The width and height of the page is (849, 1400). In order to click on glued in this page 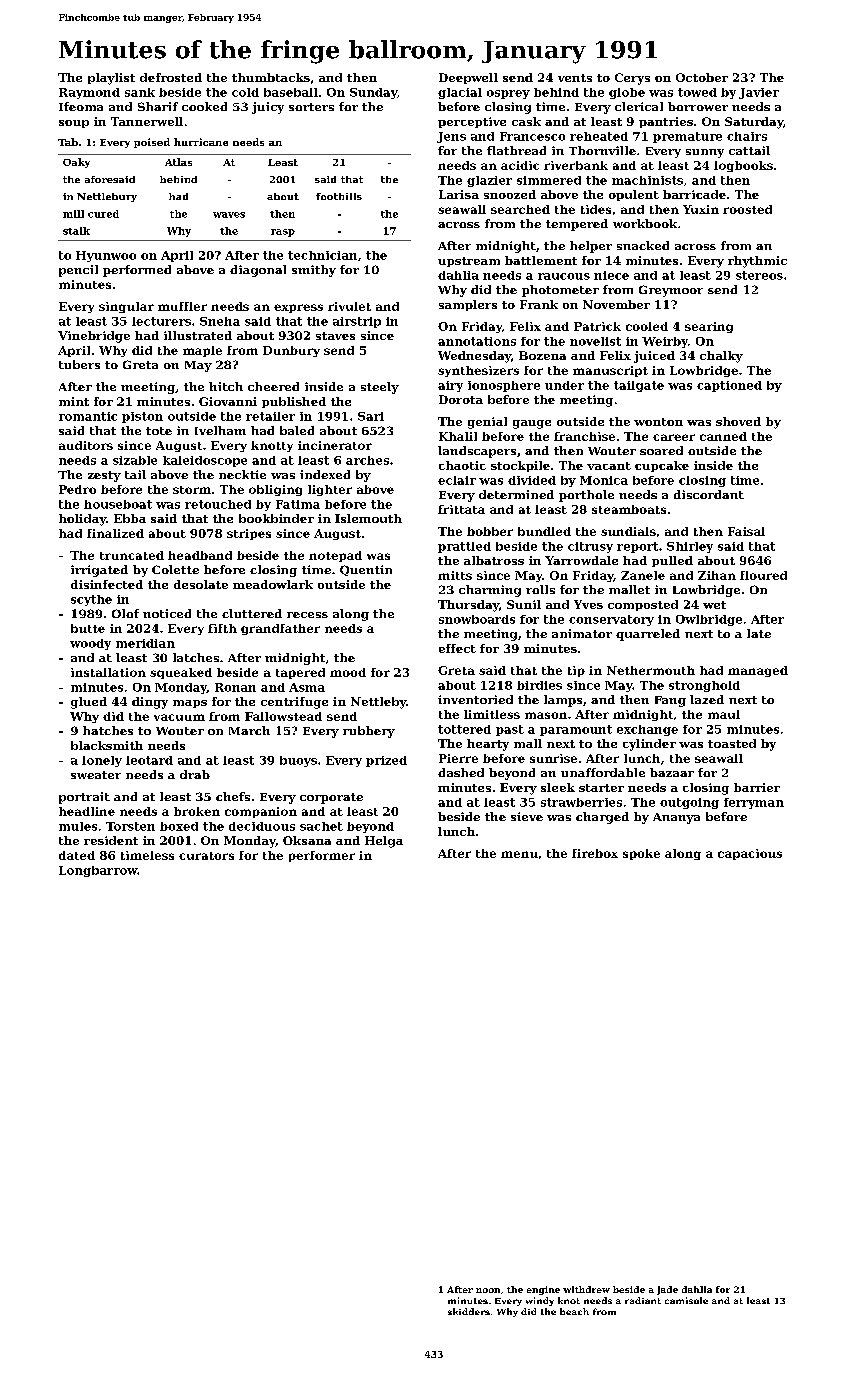, I will do `click(89, 703)`.
